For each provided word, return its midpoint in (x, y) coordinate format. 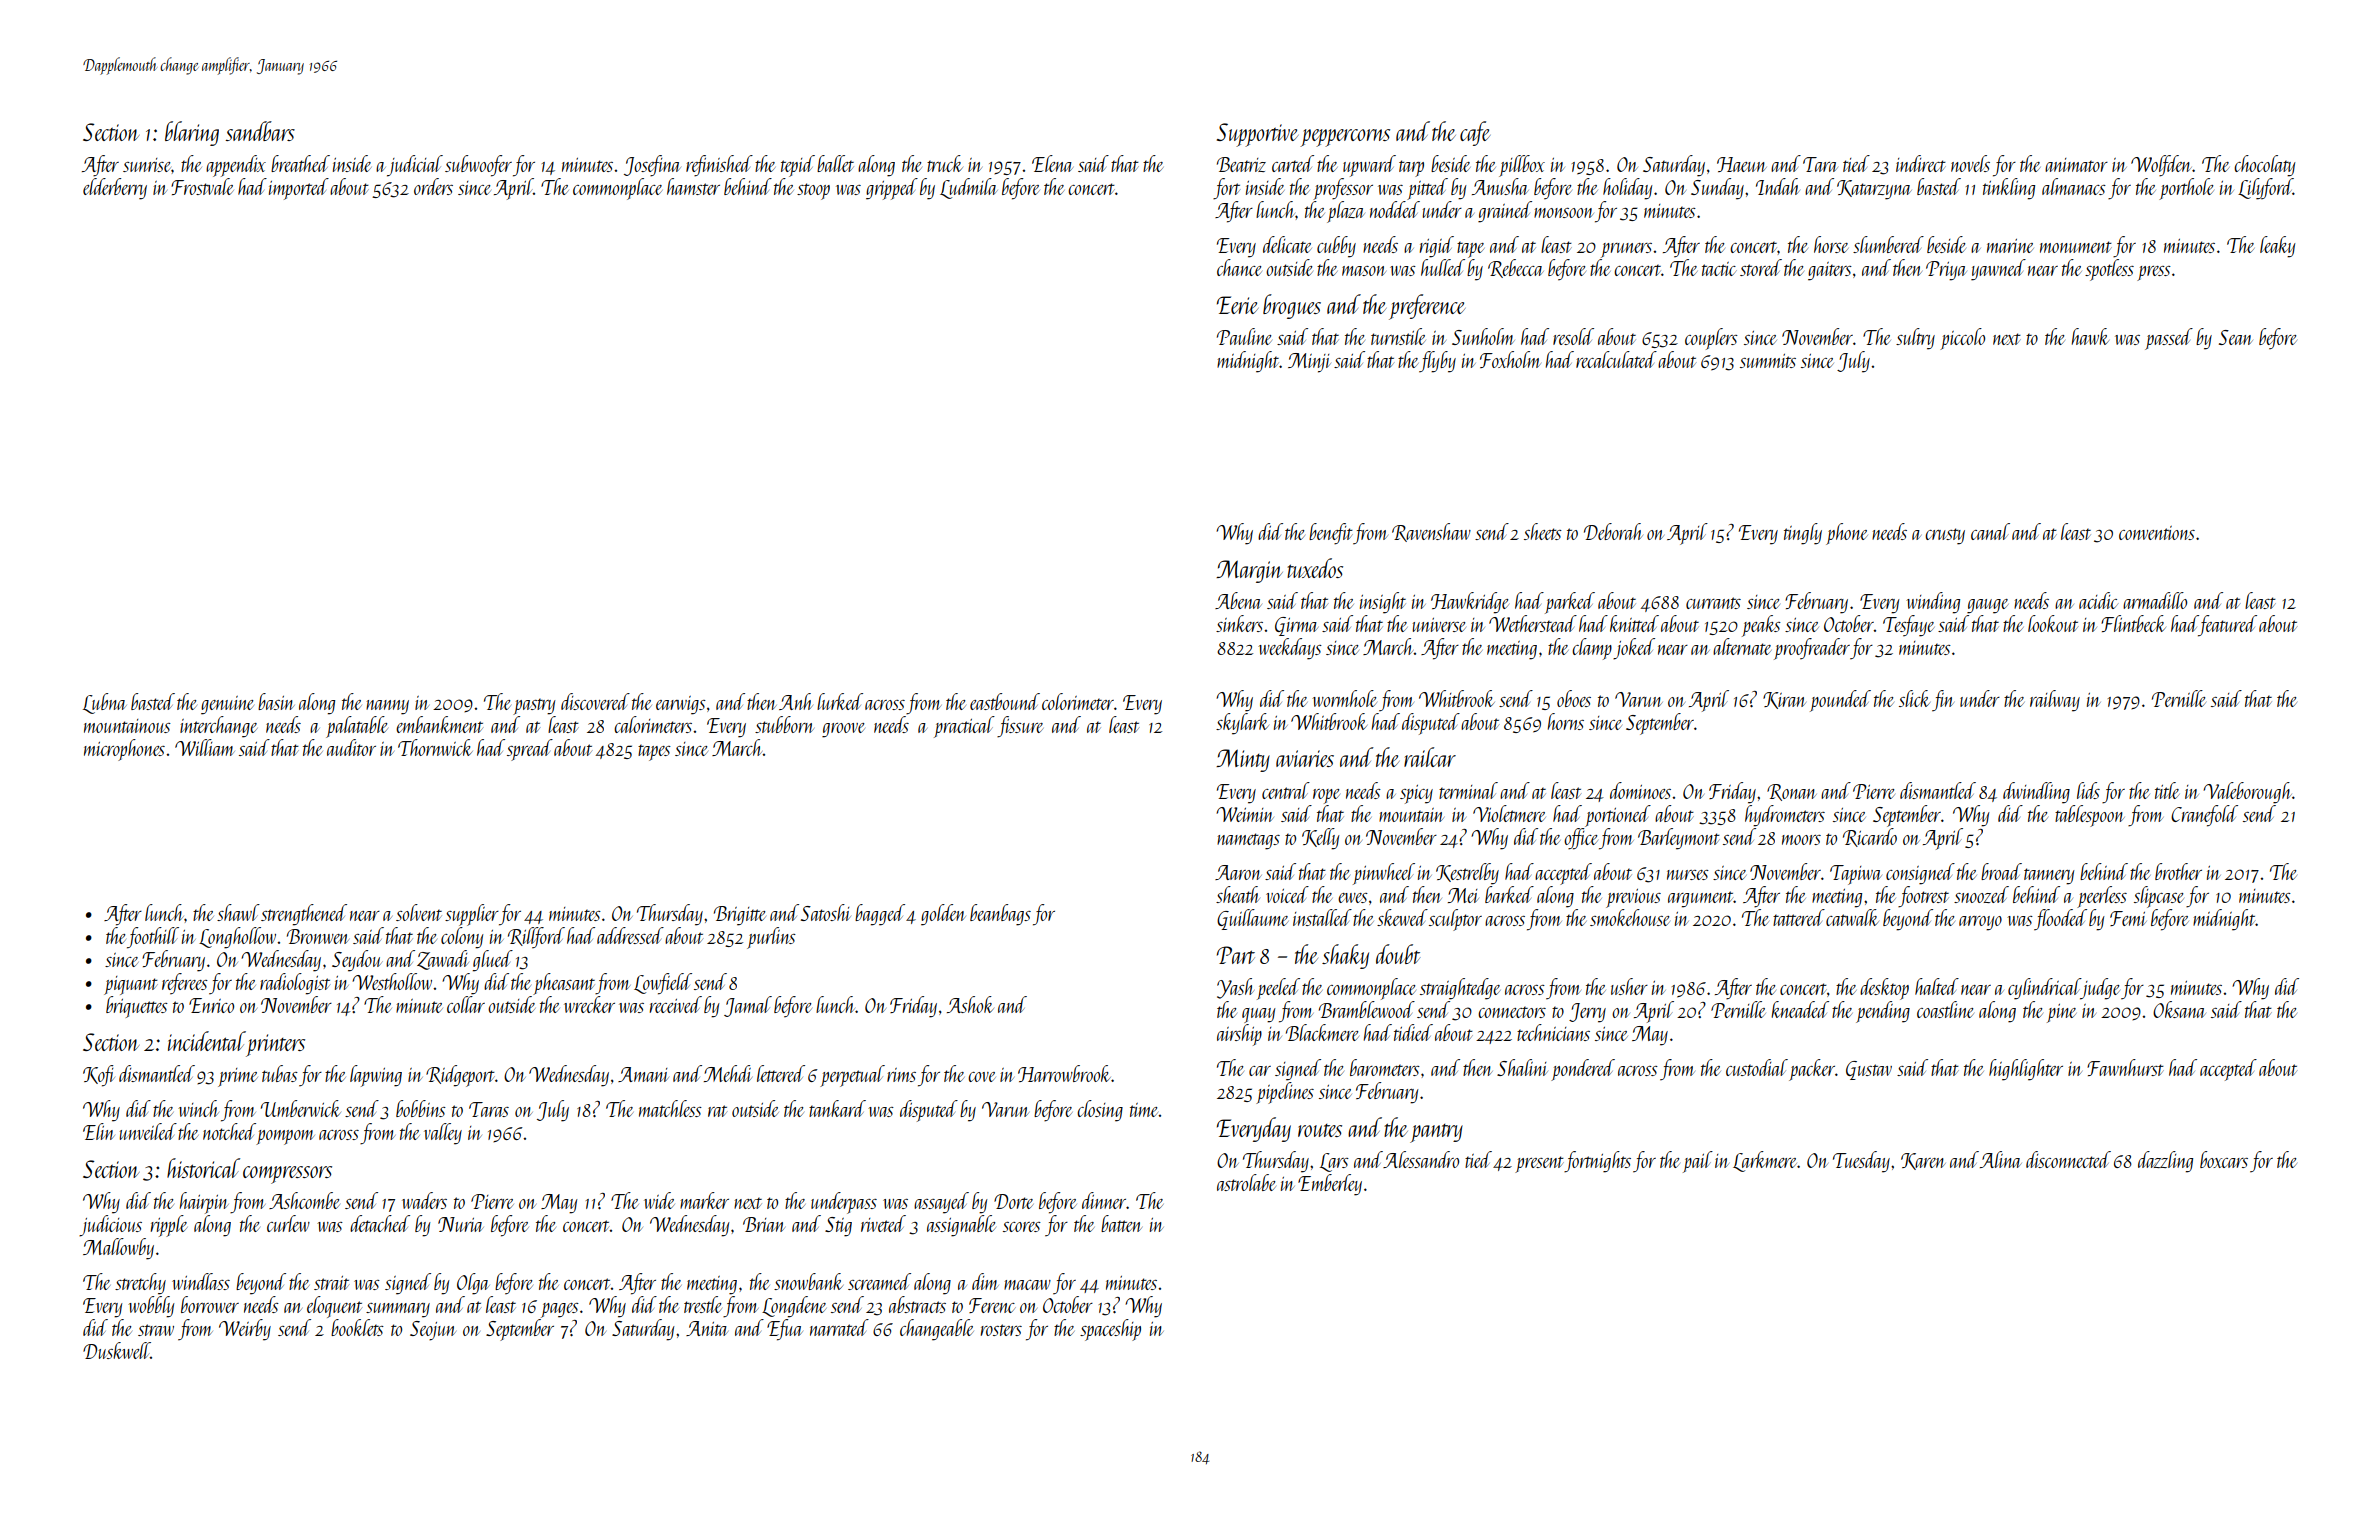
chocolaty (2264, 166)
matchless (670, 1108)
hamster (693, 186)
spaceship (1110, 1330)
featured (2228, 625)
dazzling (2165, 1162)
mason (1364, 271)
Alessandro (1421, 1159)
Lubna (105, 703)
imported (299, 189)
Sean (2236, 337)
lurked (840, 701)
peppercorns (1345, 138)
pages (560, 1310)
